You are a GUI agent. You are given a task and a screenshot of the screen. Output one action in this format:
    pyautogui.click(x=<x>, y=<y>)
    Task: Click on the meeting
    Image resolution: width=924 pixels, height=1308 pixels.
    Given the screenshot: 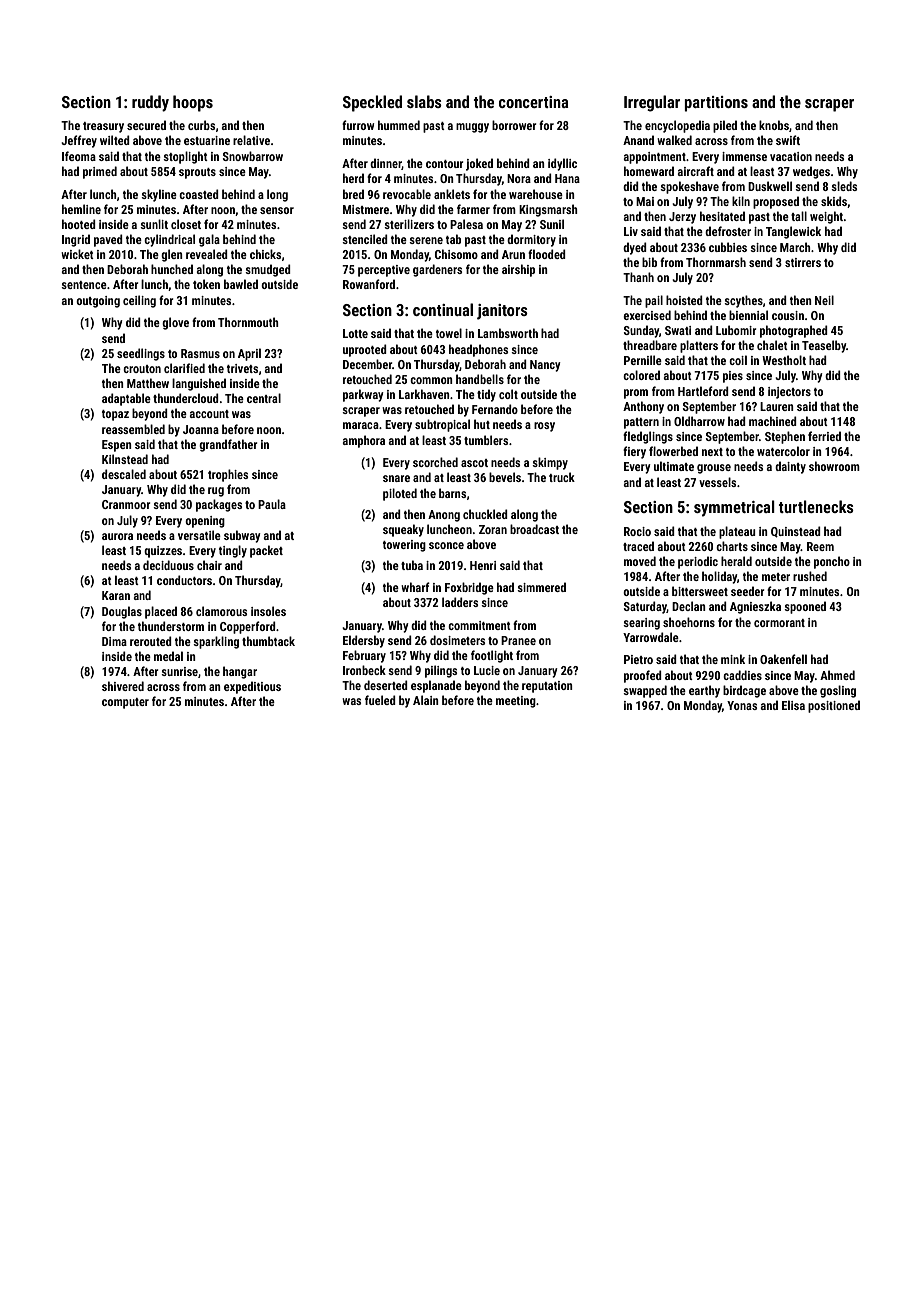 What is the action you would take?
    pyautogui.click(x=516, y=702)
